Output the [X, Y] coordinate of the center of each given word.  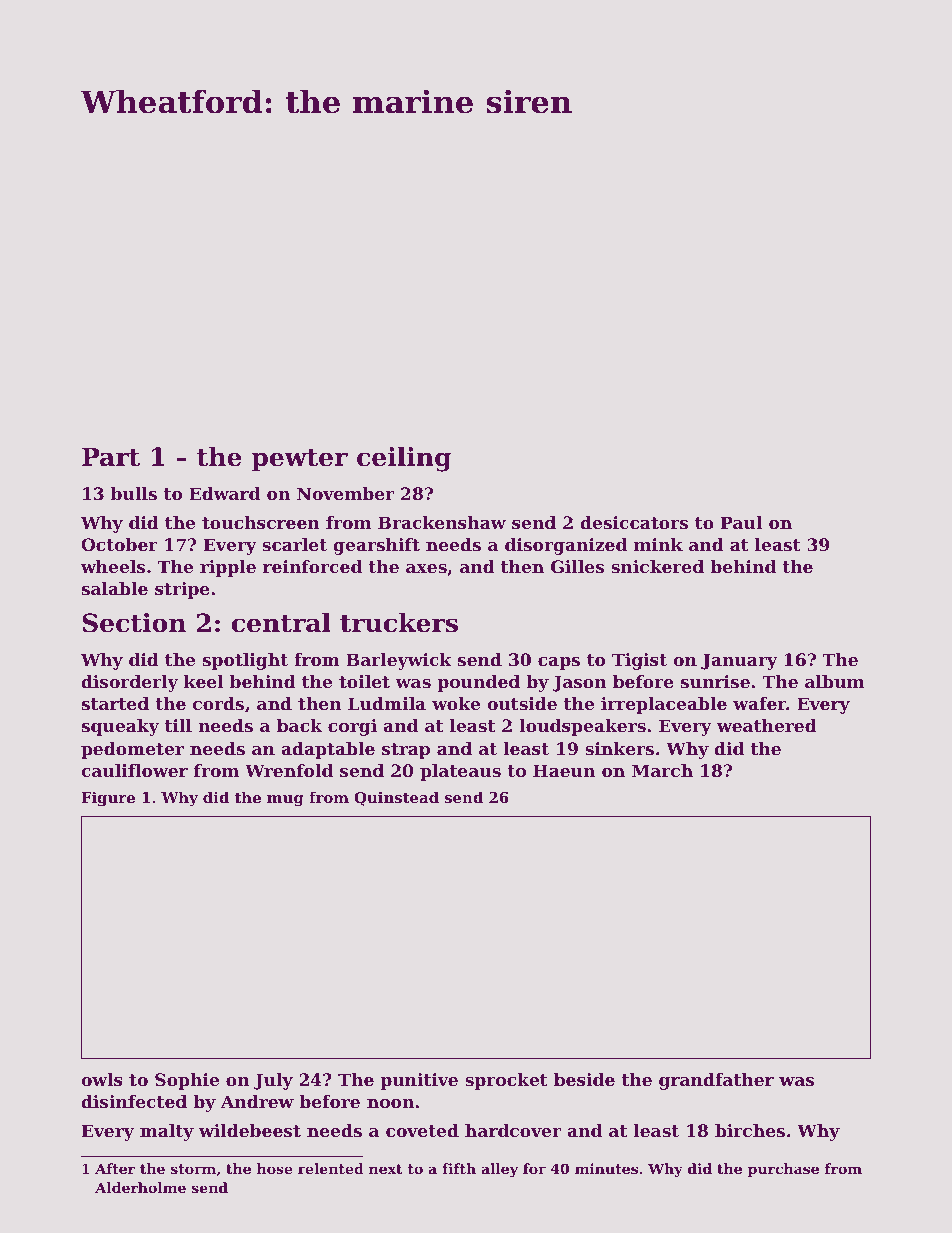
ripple [228, 568]
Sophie [187, 1081]
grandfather [716, 1081]
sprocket [506, 1081]
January [739, 661]
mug [285, 801]
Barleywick [399, 661]
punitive [419, 1081]
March [662, 770]
